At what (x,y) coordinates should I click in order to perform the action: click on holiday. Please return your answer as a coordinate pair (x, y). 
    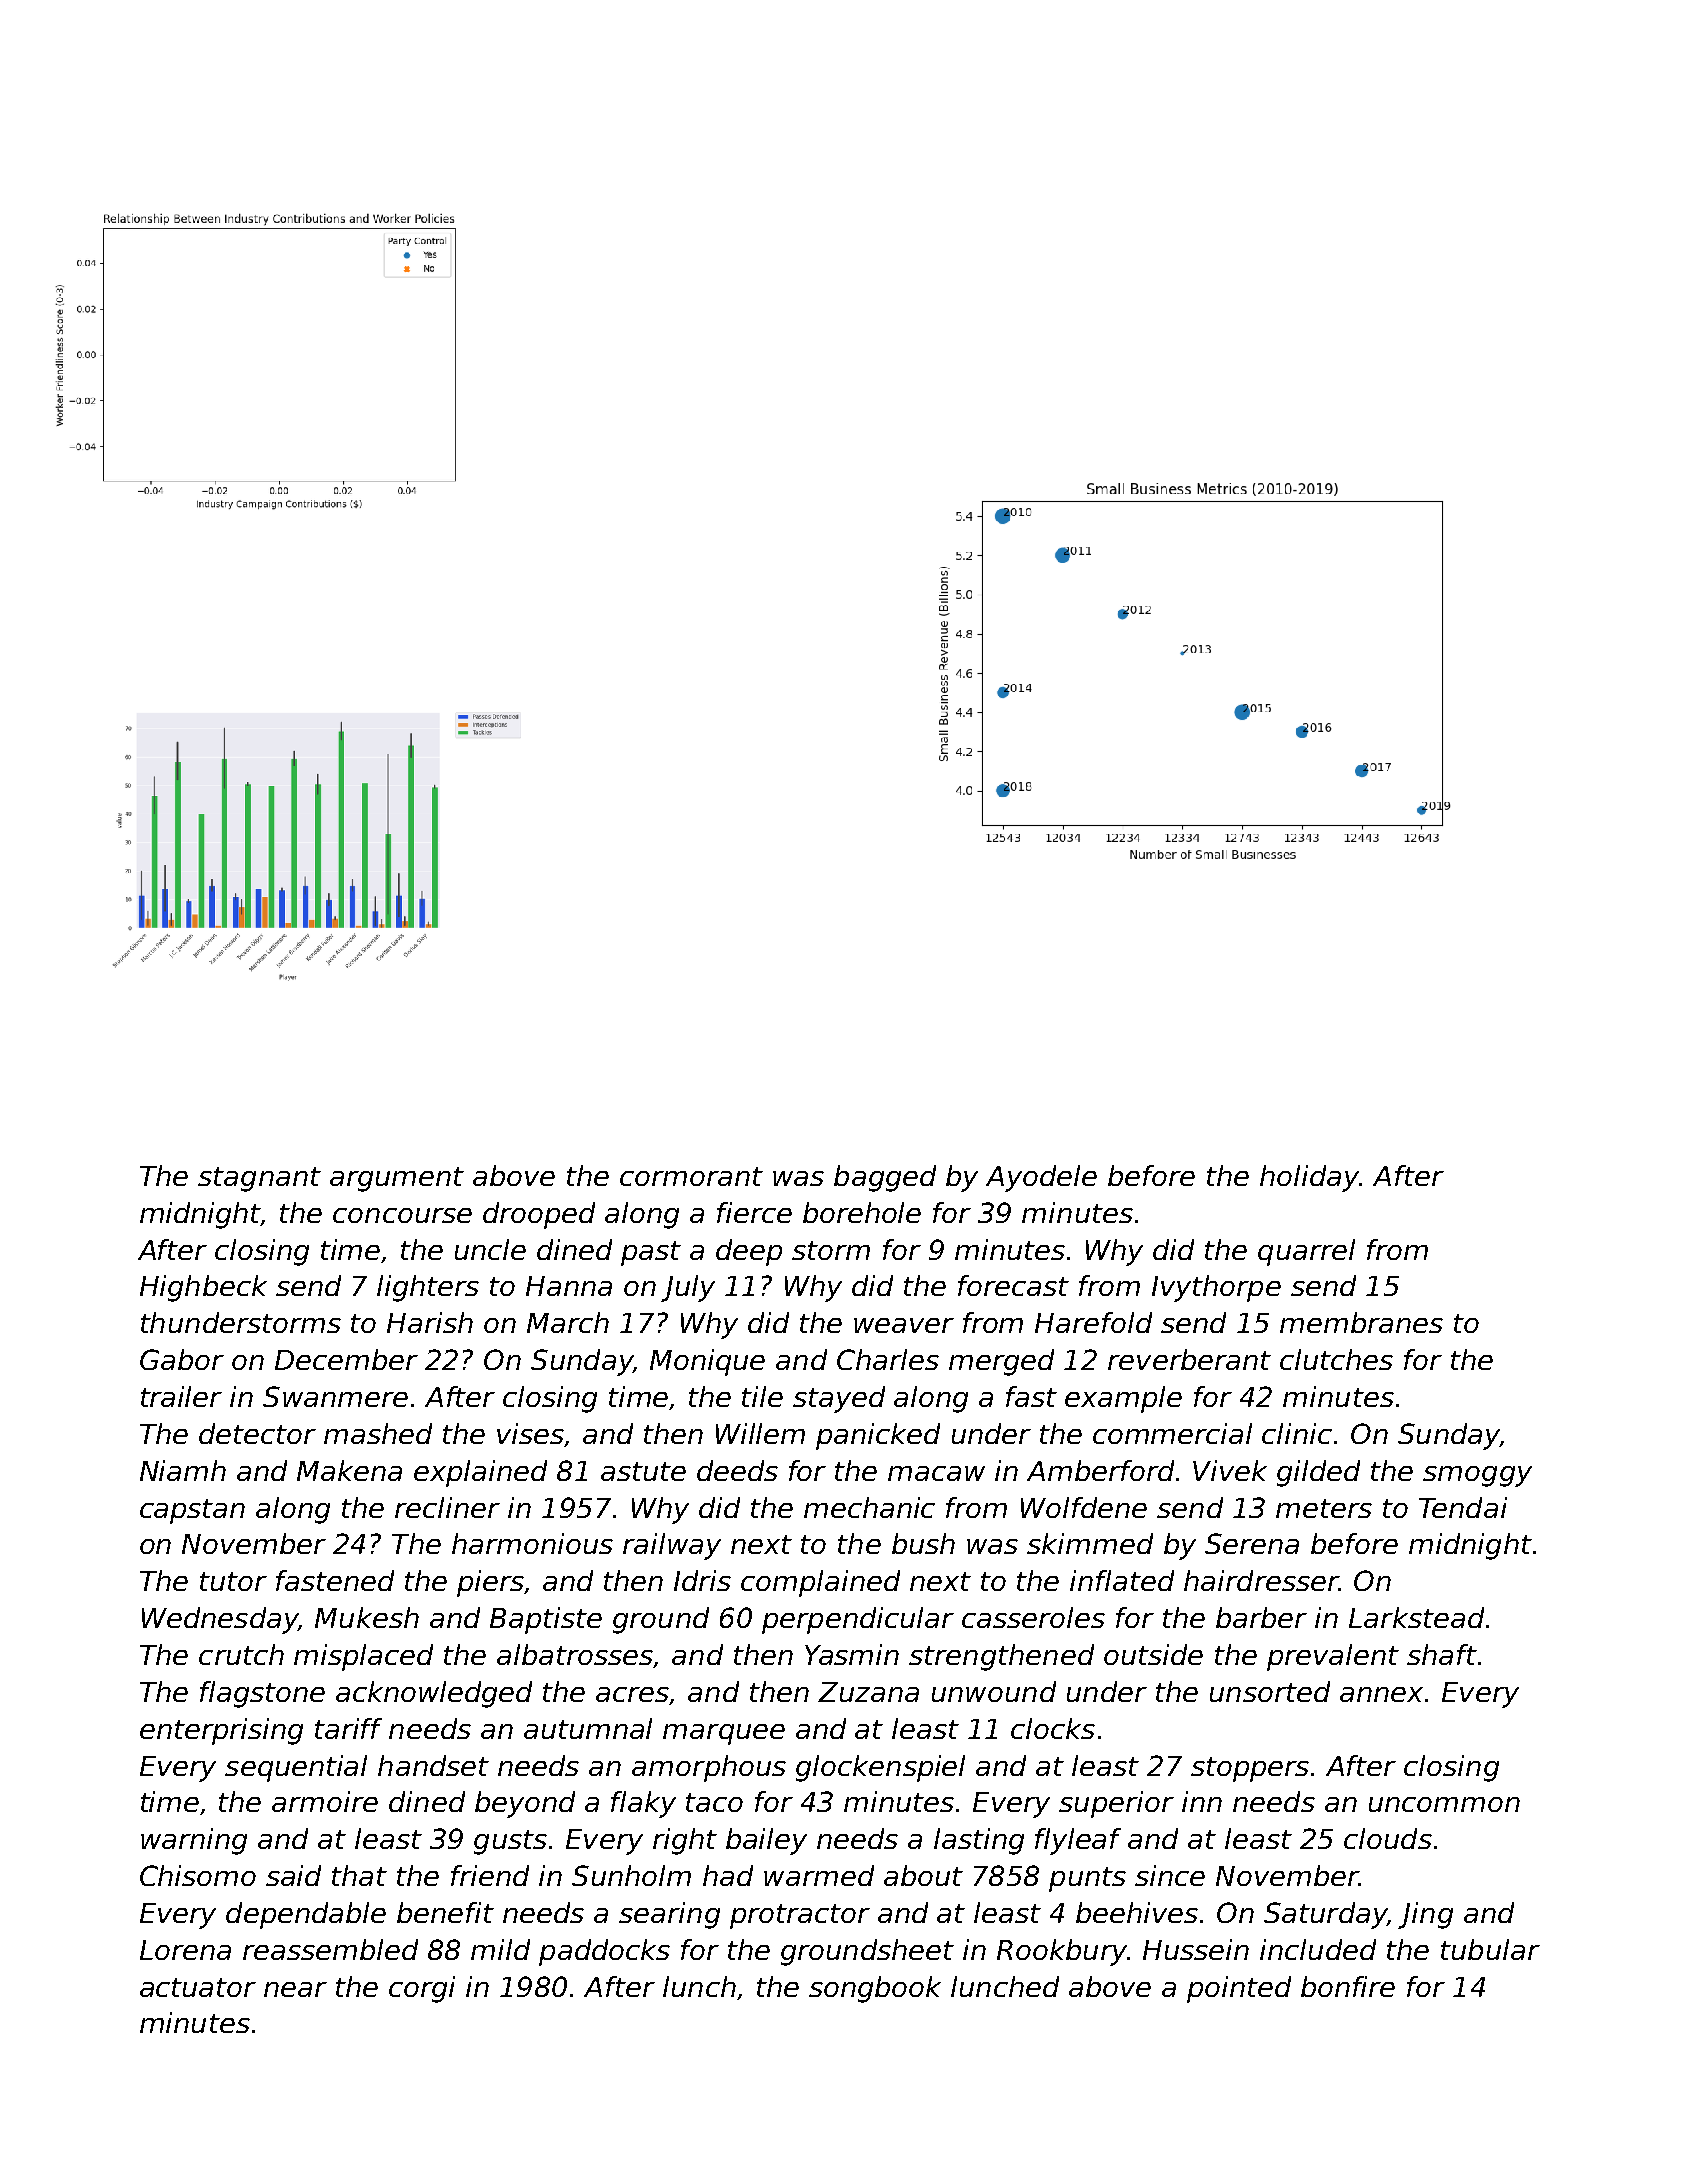
    Looking at the image, I should click on (1309, 1178).
